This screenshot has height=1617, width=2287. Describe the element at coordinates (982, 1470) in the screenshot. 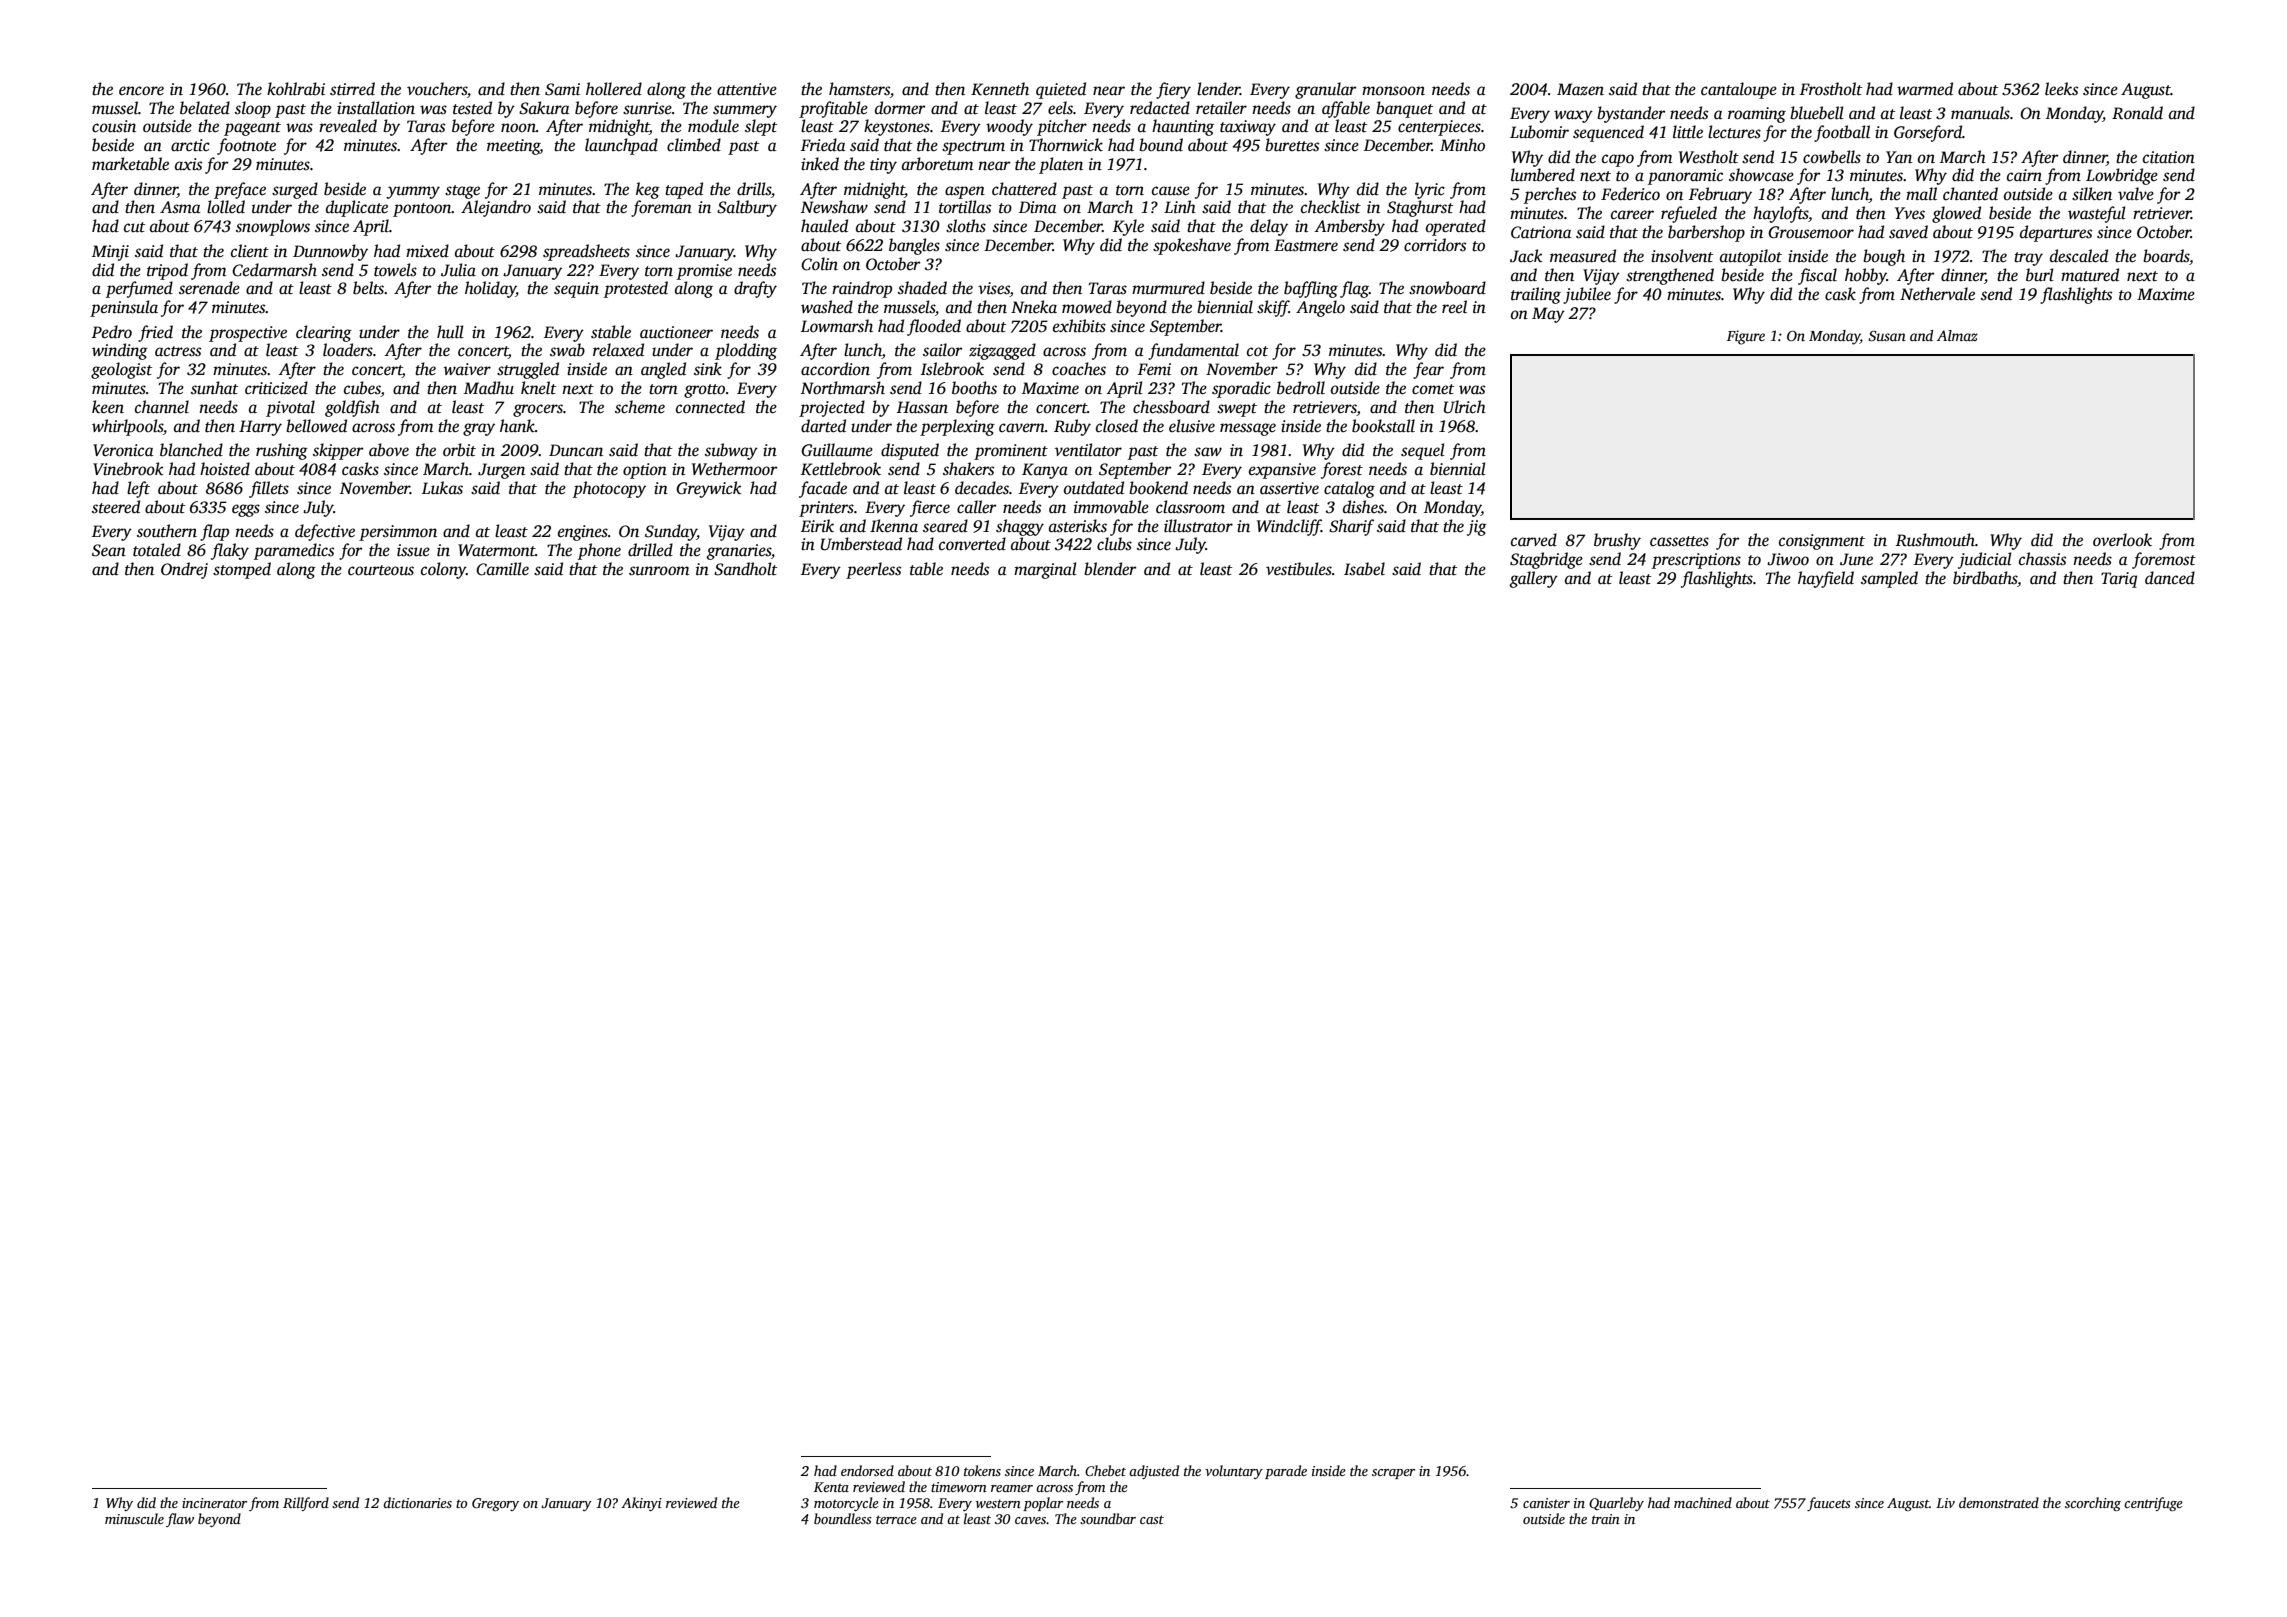

I see `tokens` at that location.
